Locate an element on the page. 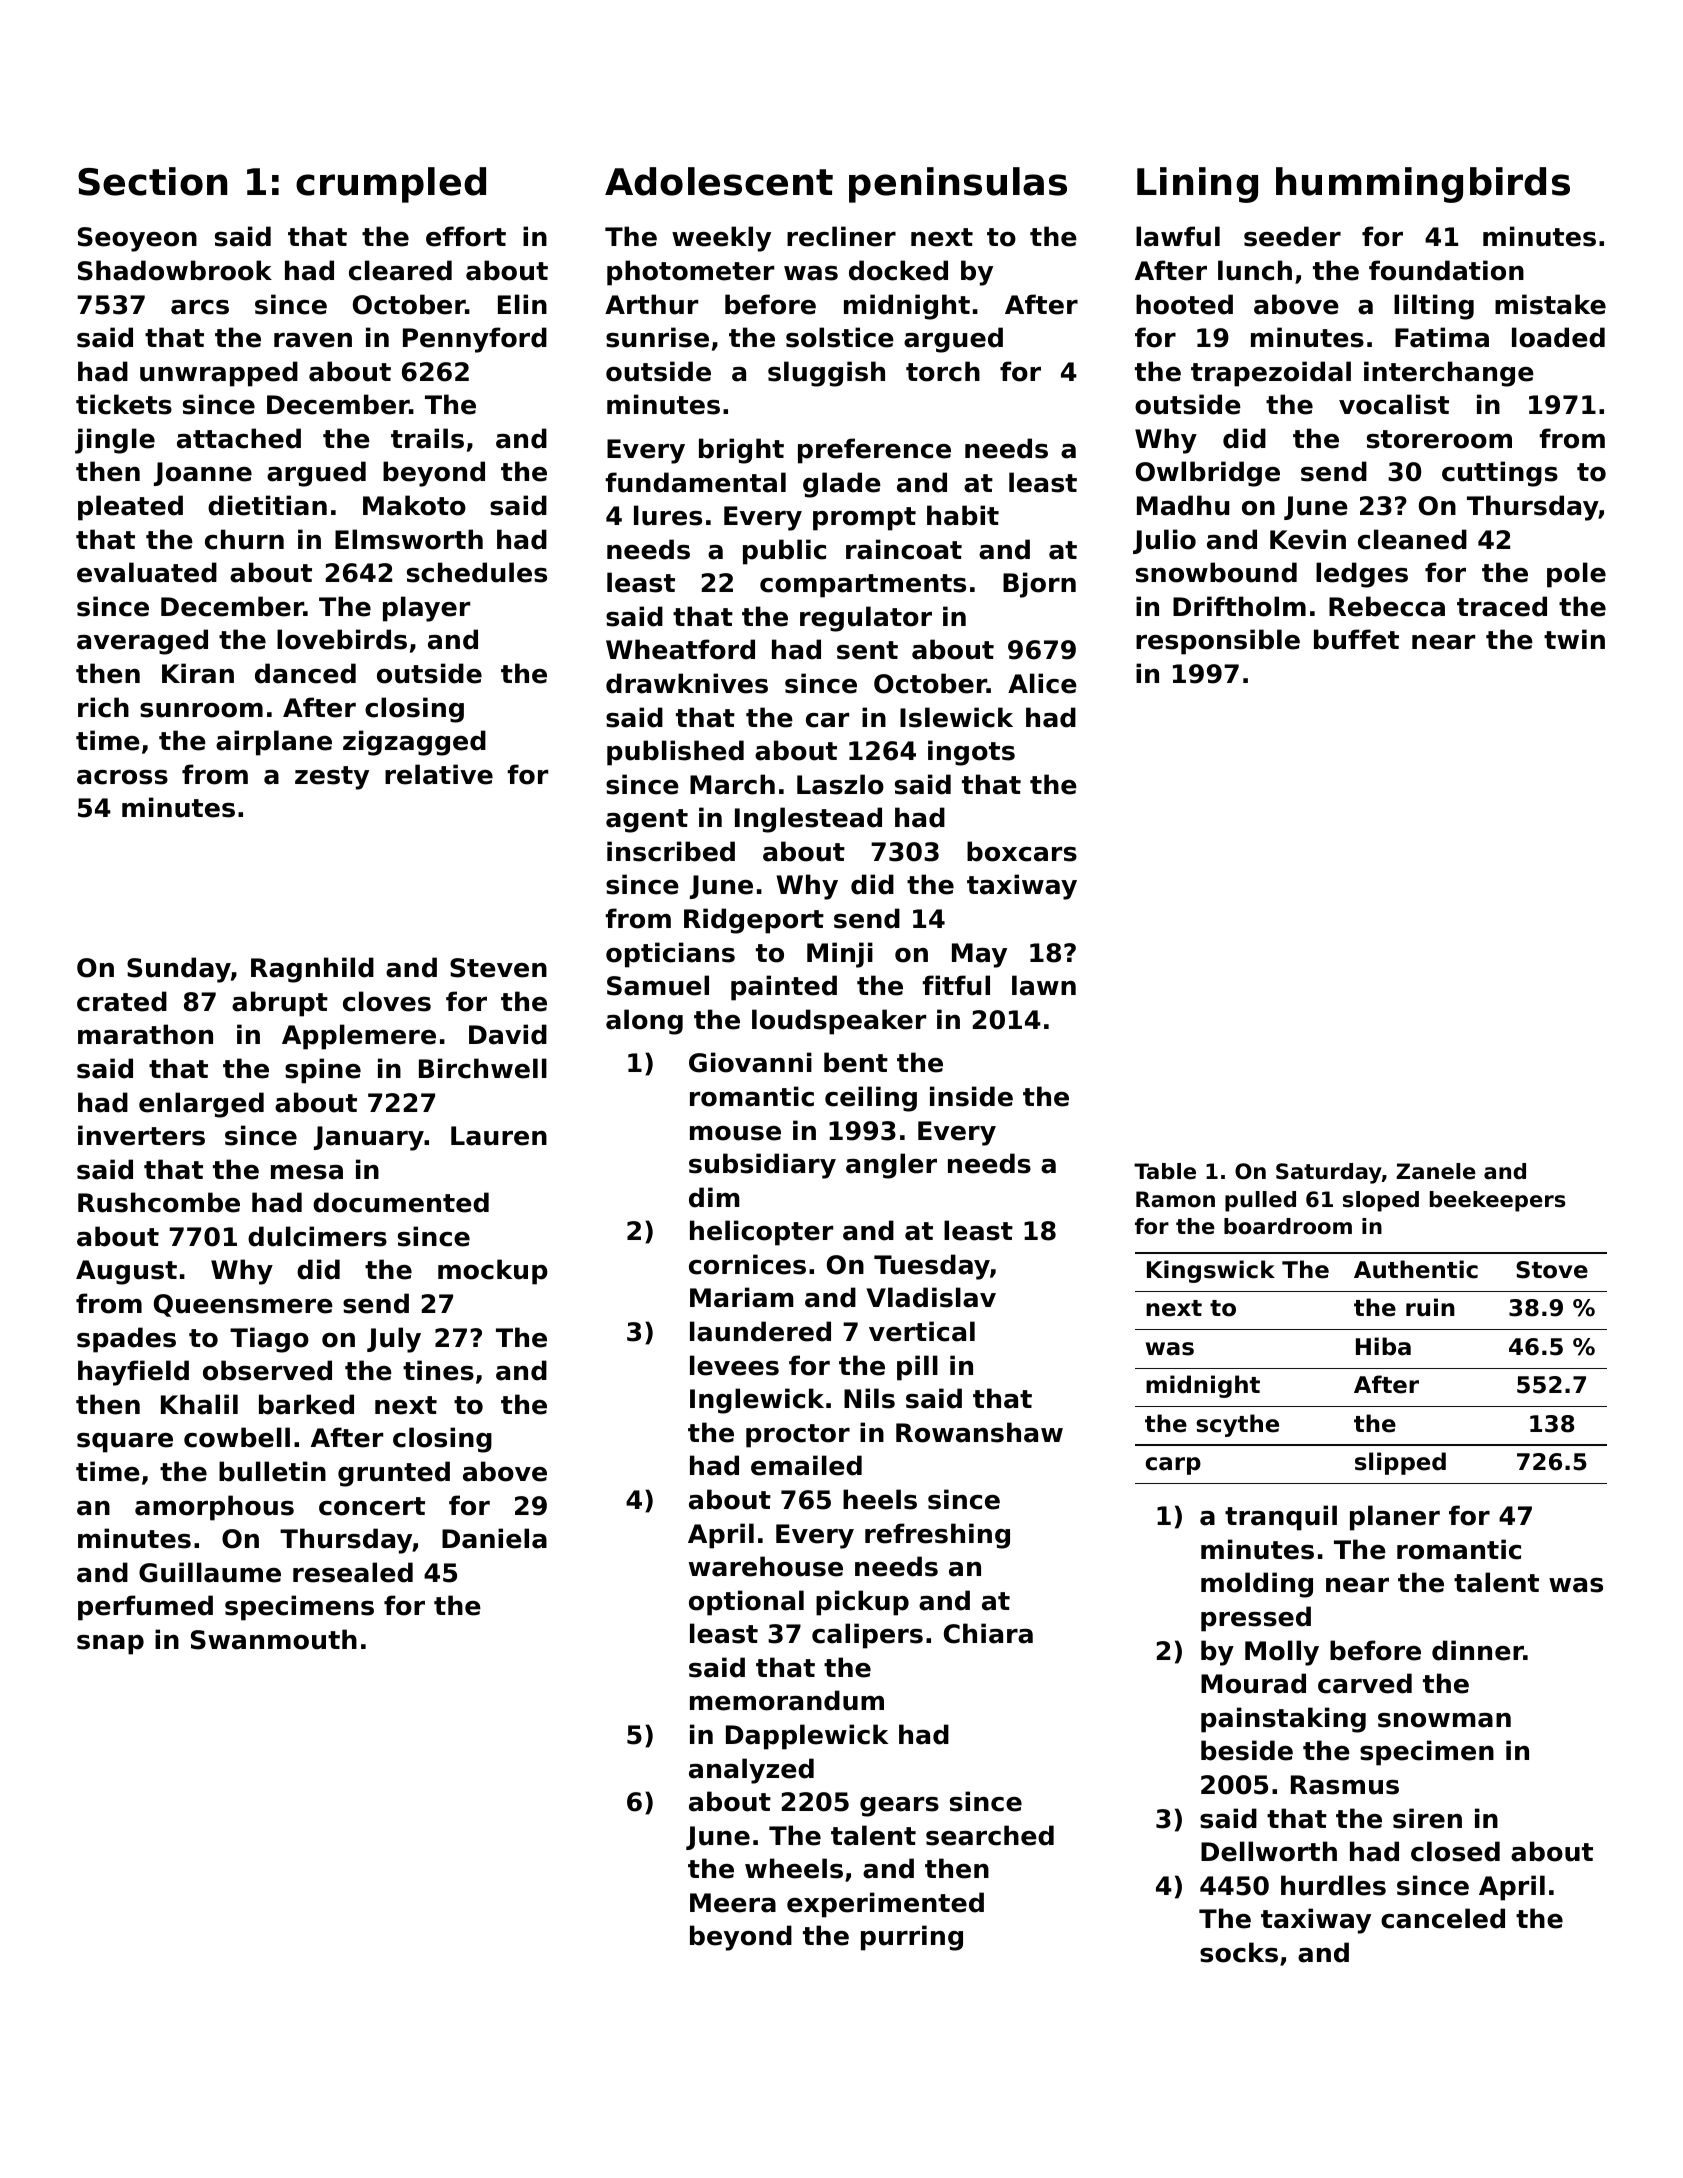 This page has height=2178, width=1683. docked is located at coordinates (898, 270).
